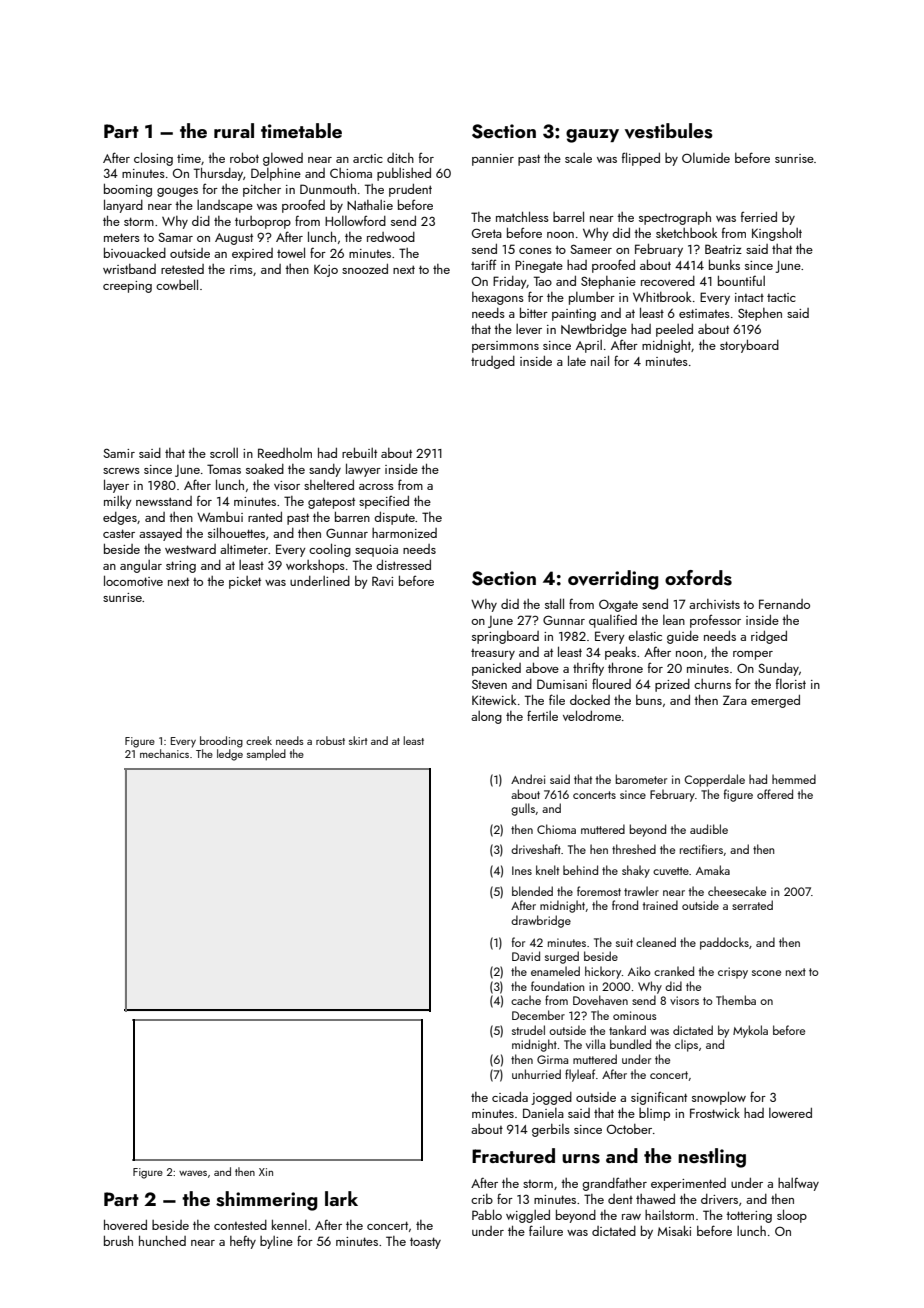  I want to click on scroll, so click(224, 453).
